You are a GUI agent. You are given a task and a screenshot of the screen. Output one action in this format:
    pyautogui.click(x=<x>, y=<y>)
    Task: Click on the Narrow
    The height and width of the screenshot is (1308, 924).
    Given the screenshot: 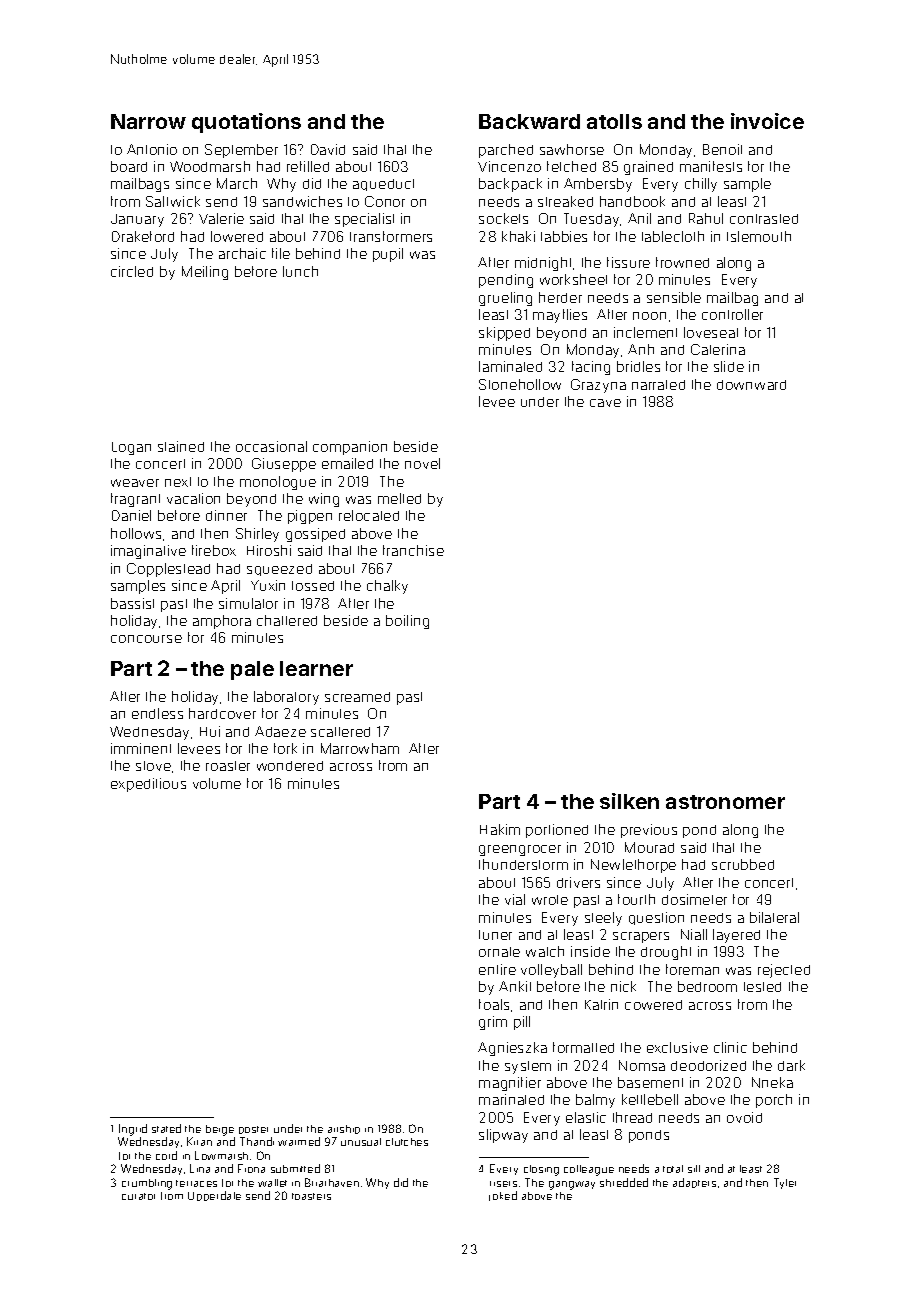 What is the action you would take?
    pyautogui.click(x=148, y=121)
